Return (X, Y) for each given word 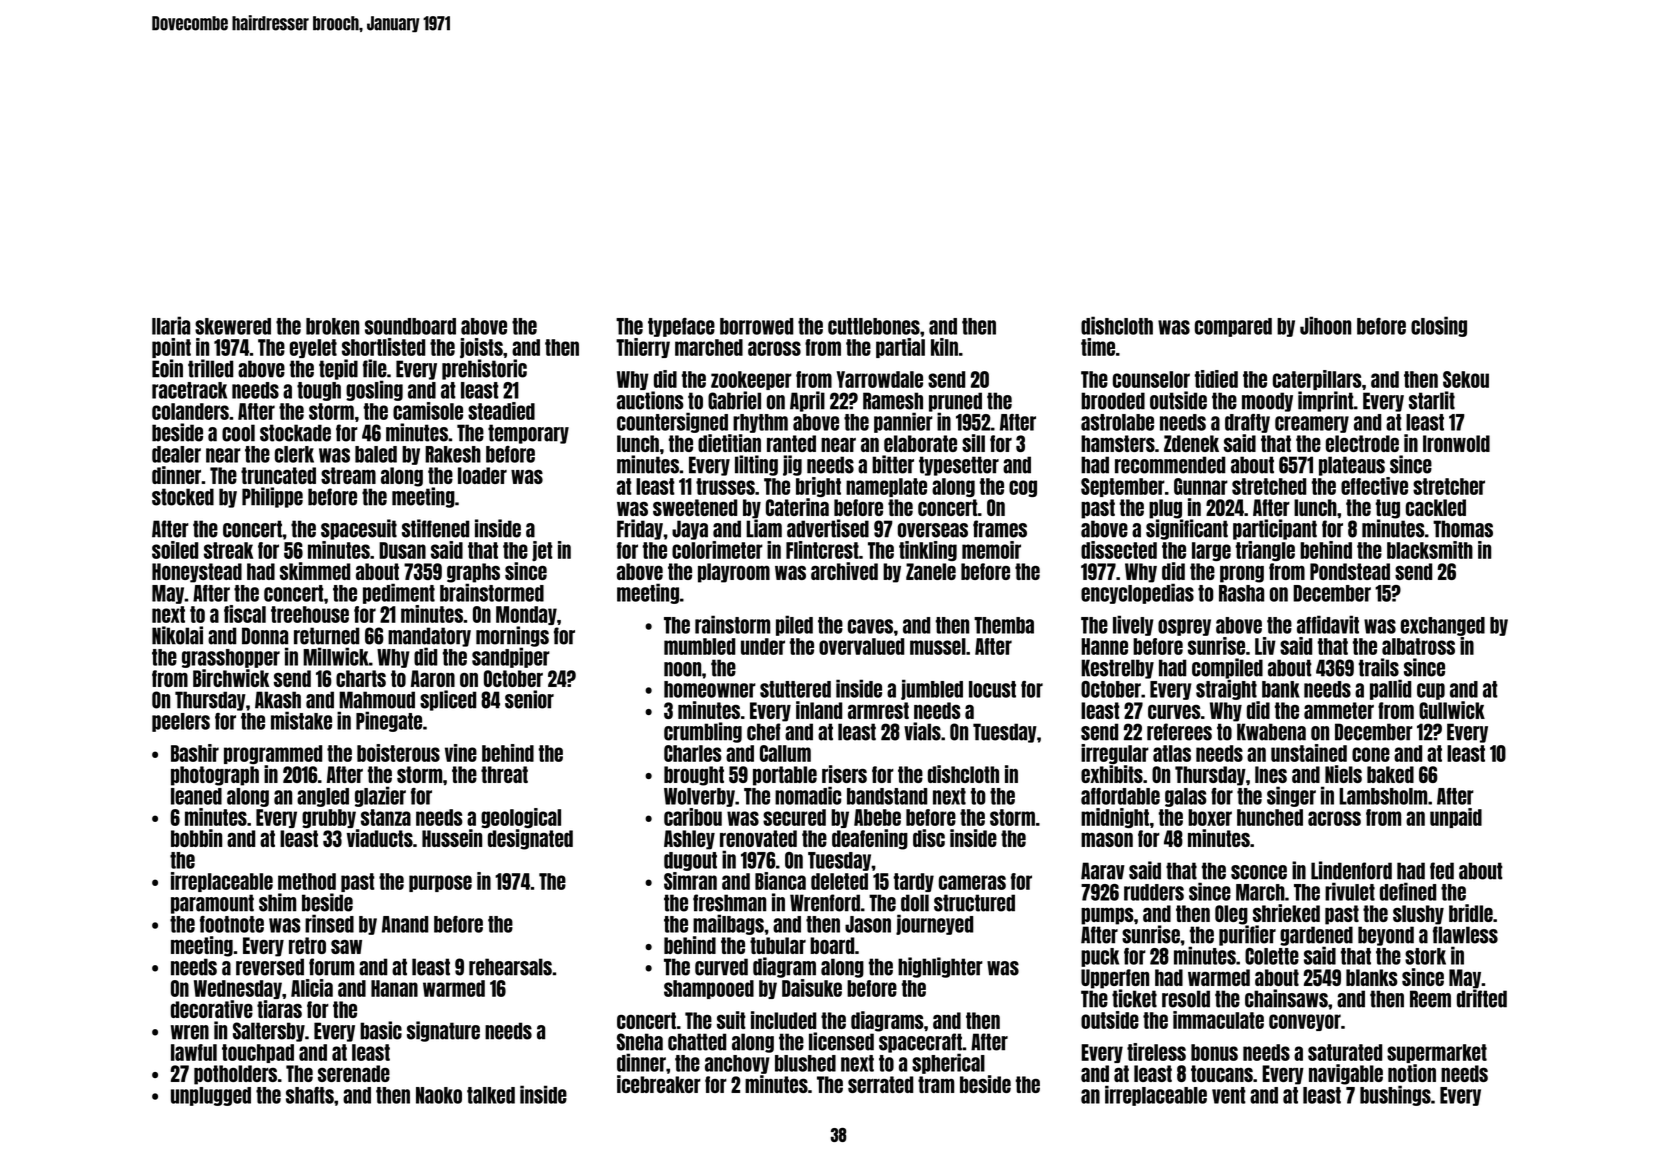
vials (922, 731)
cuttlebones (874, 326)
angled (323, 797)
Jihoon (1325, 325)
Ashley (689, 840)
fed (1442, 871)
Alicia (312, 988)
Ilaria (171, 325)
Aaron (433, 678)
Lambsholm (1383, 796)
